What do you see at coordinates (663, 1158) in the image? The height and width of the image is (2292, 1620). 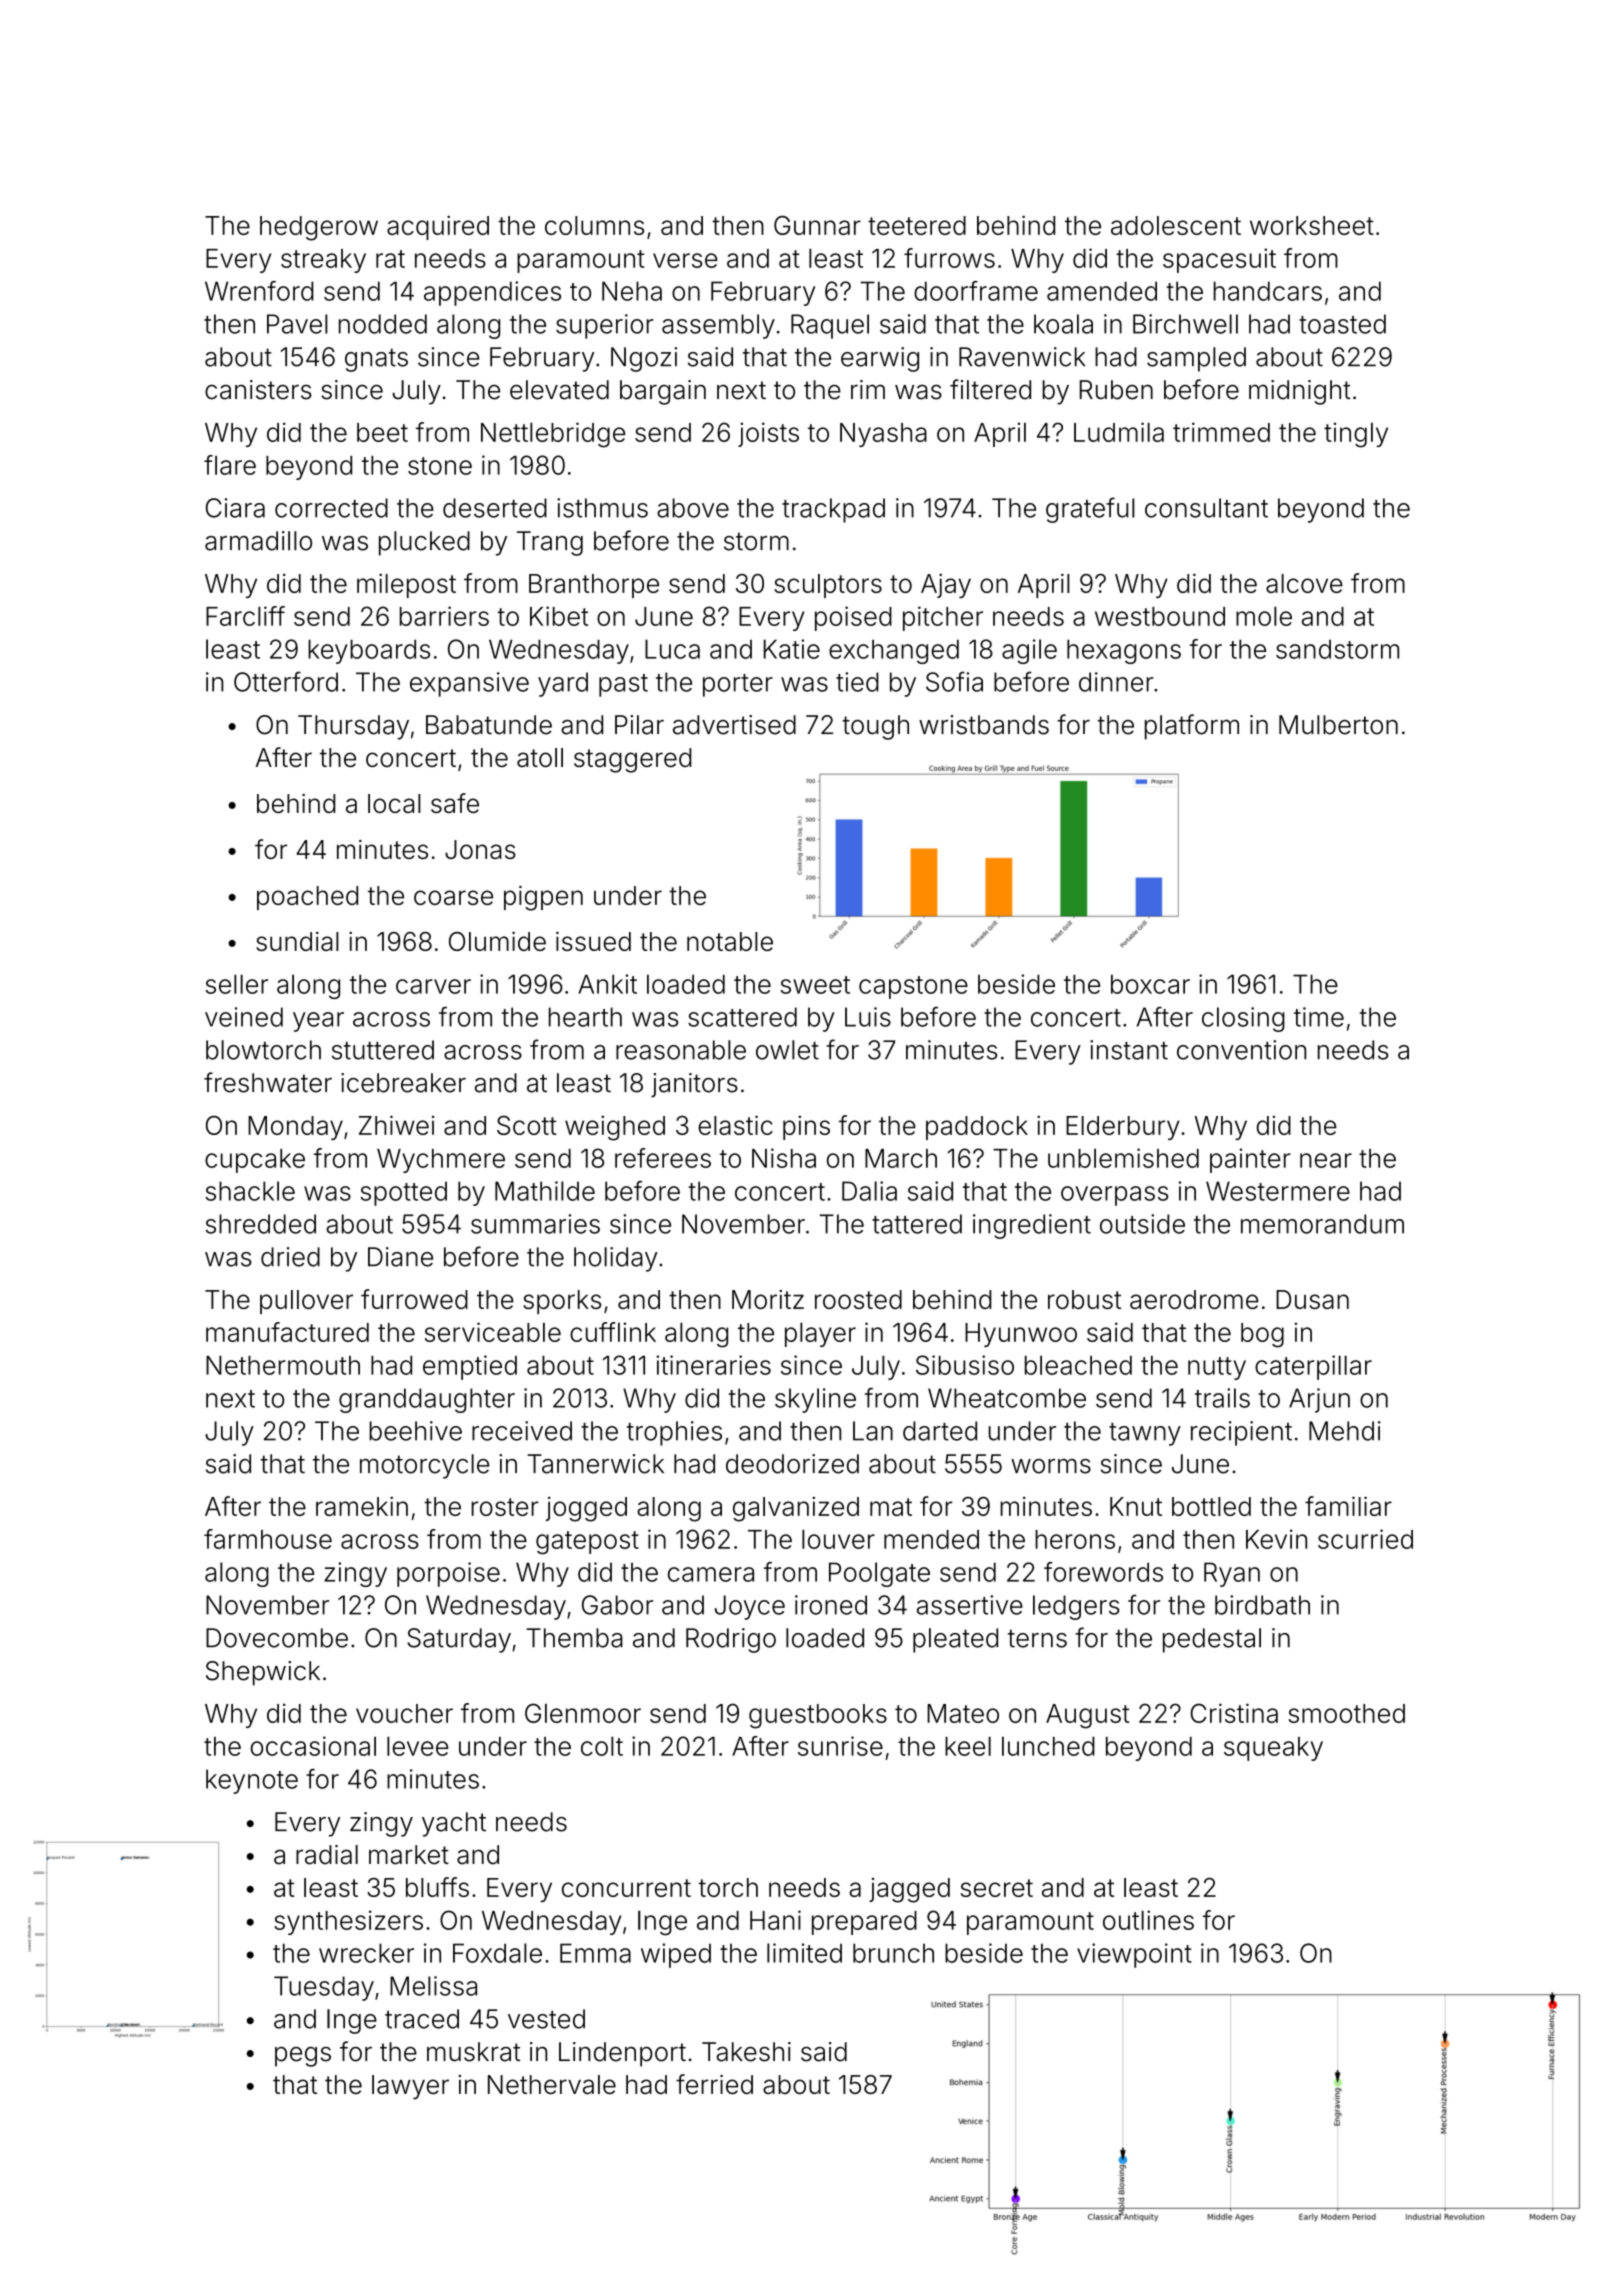 I see `referees` at bounding box center [663, 1158].
